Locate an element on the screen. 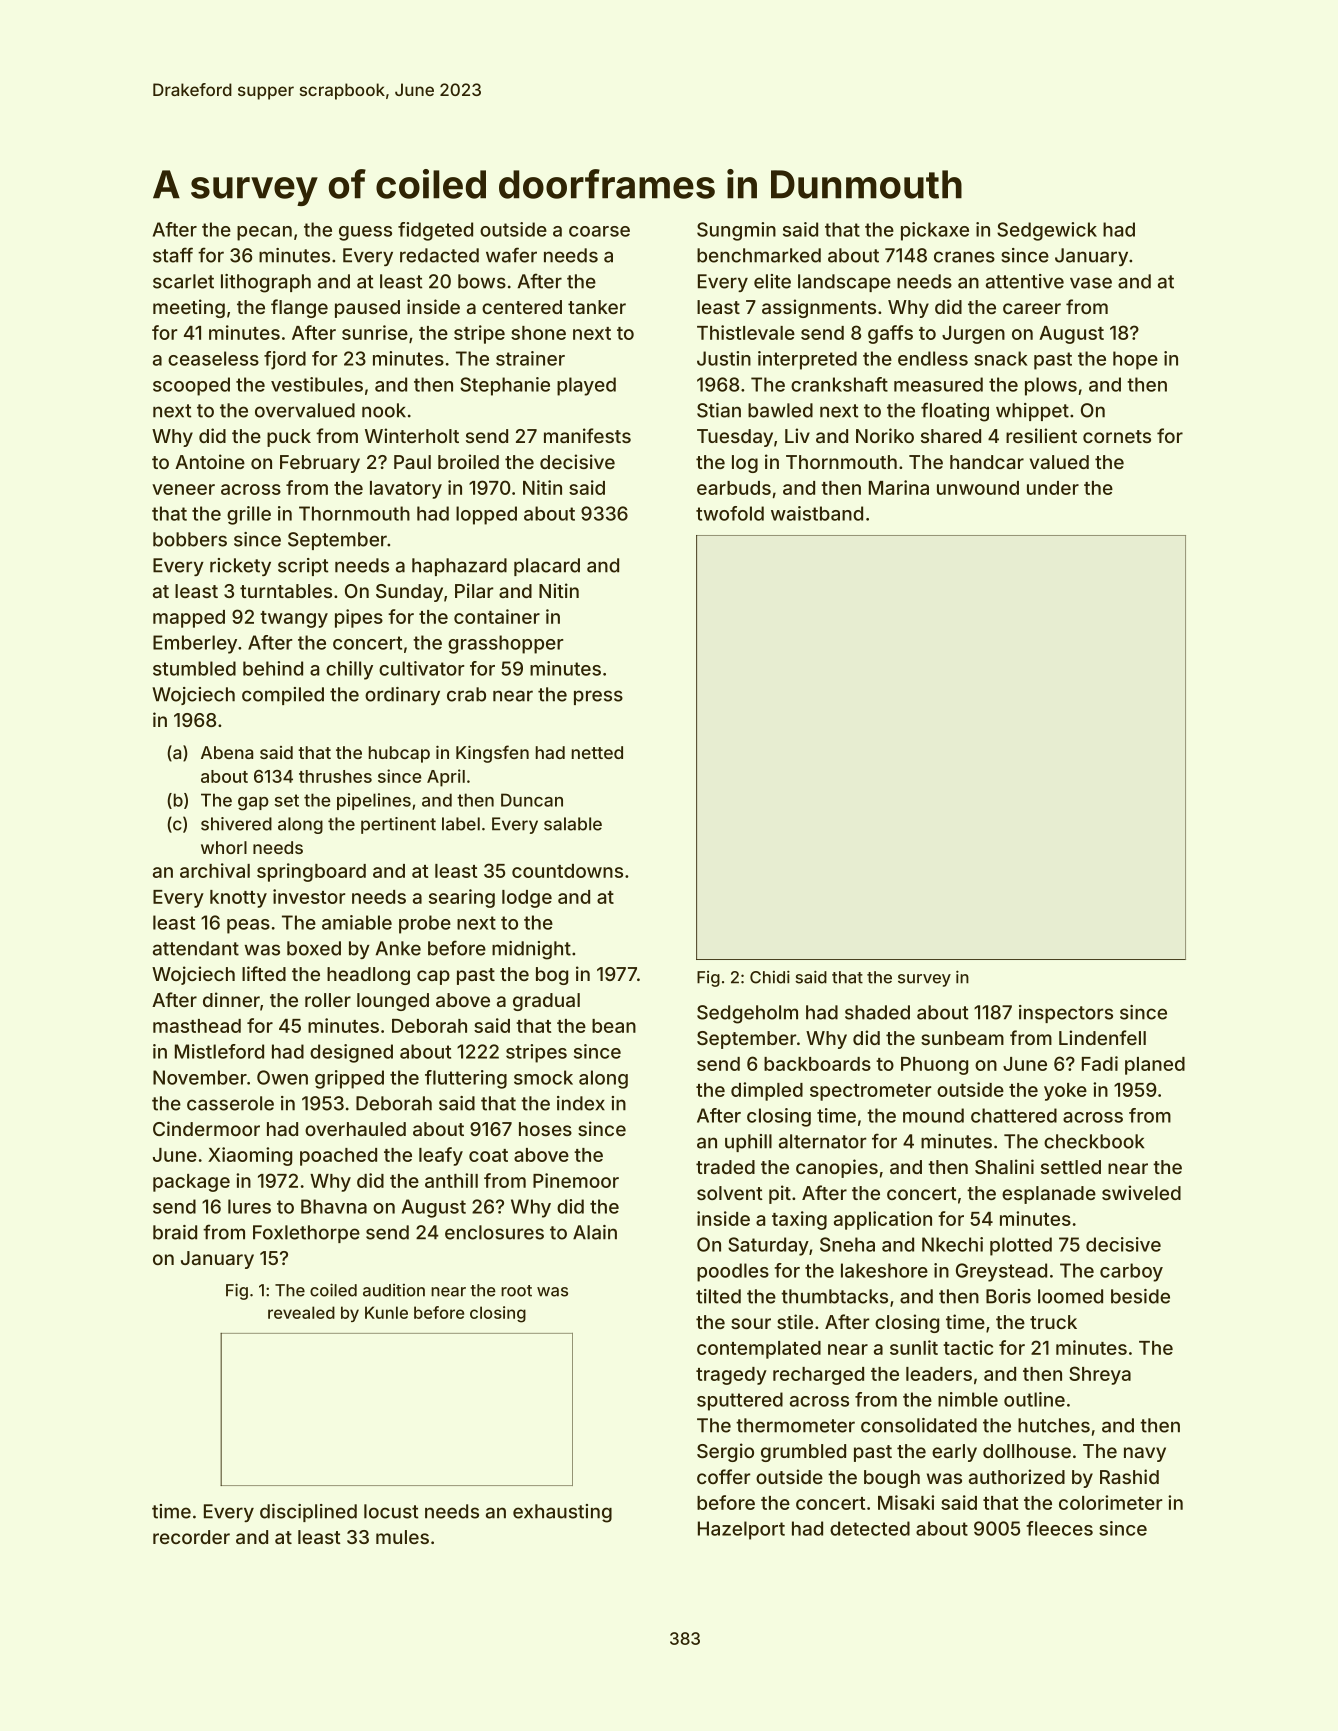 The height and width of the screenshot is (1731, 1338). bawled is located at coordinates (780, 410).
